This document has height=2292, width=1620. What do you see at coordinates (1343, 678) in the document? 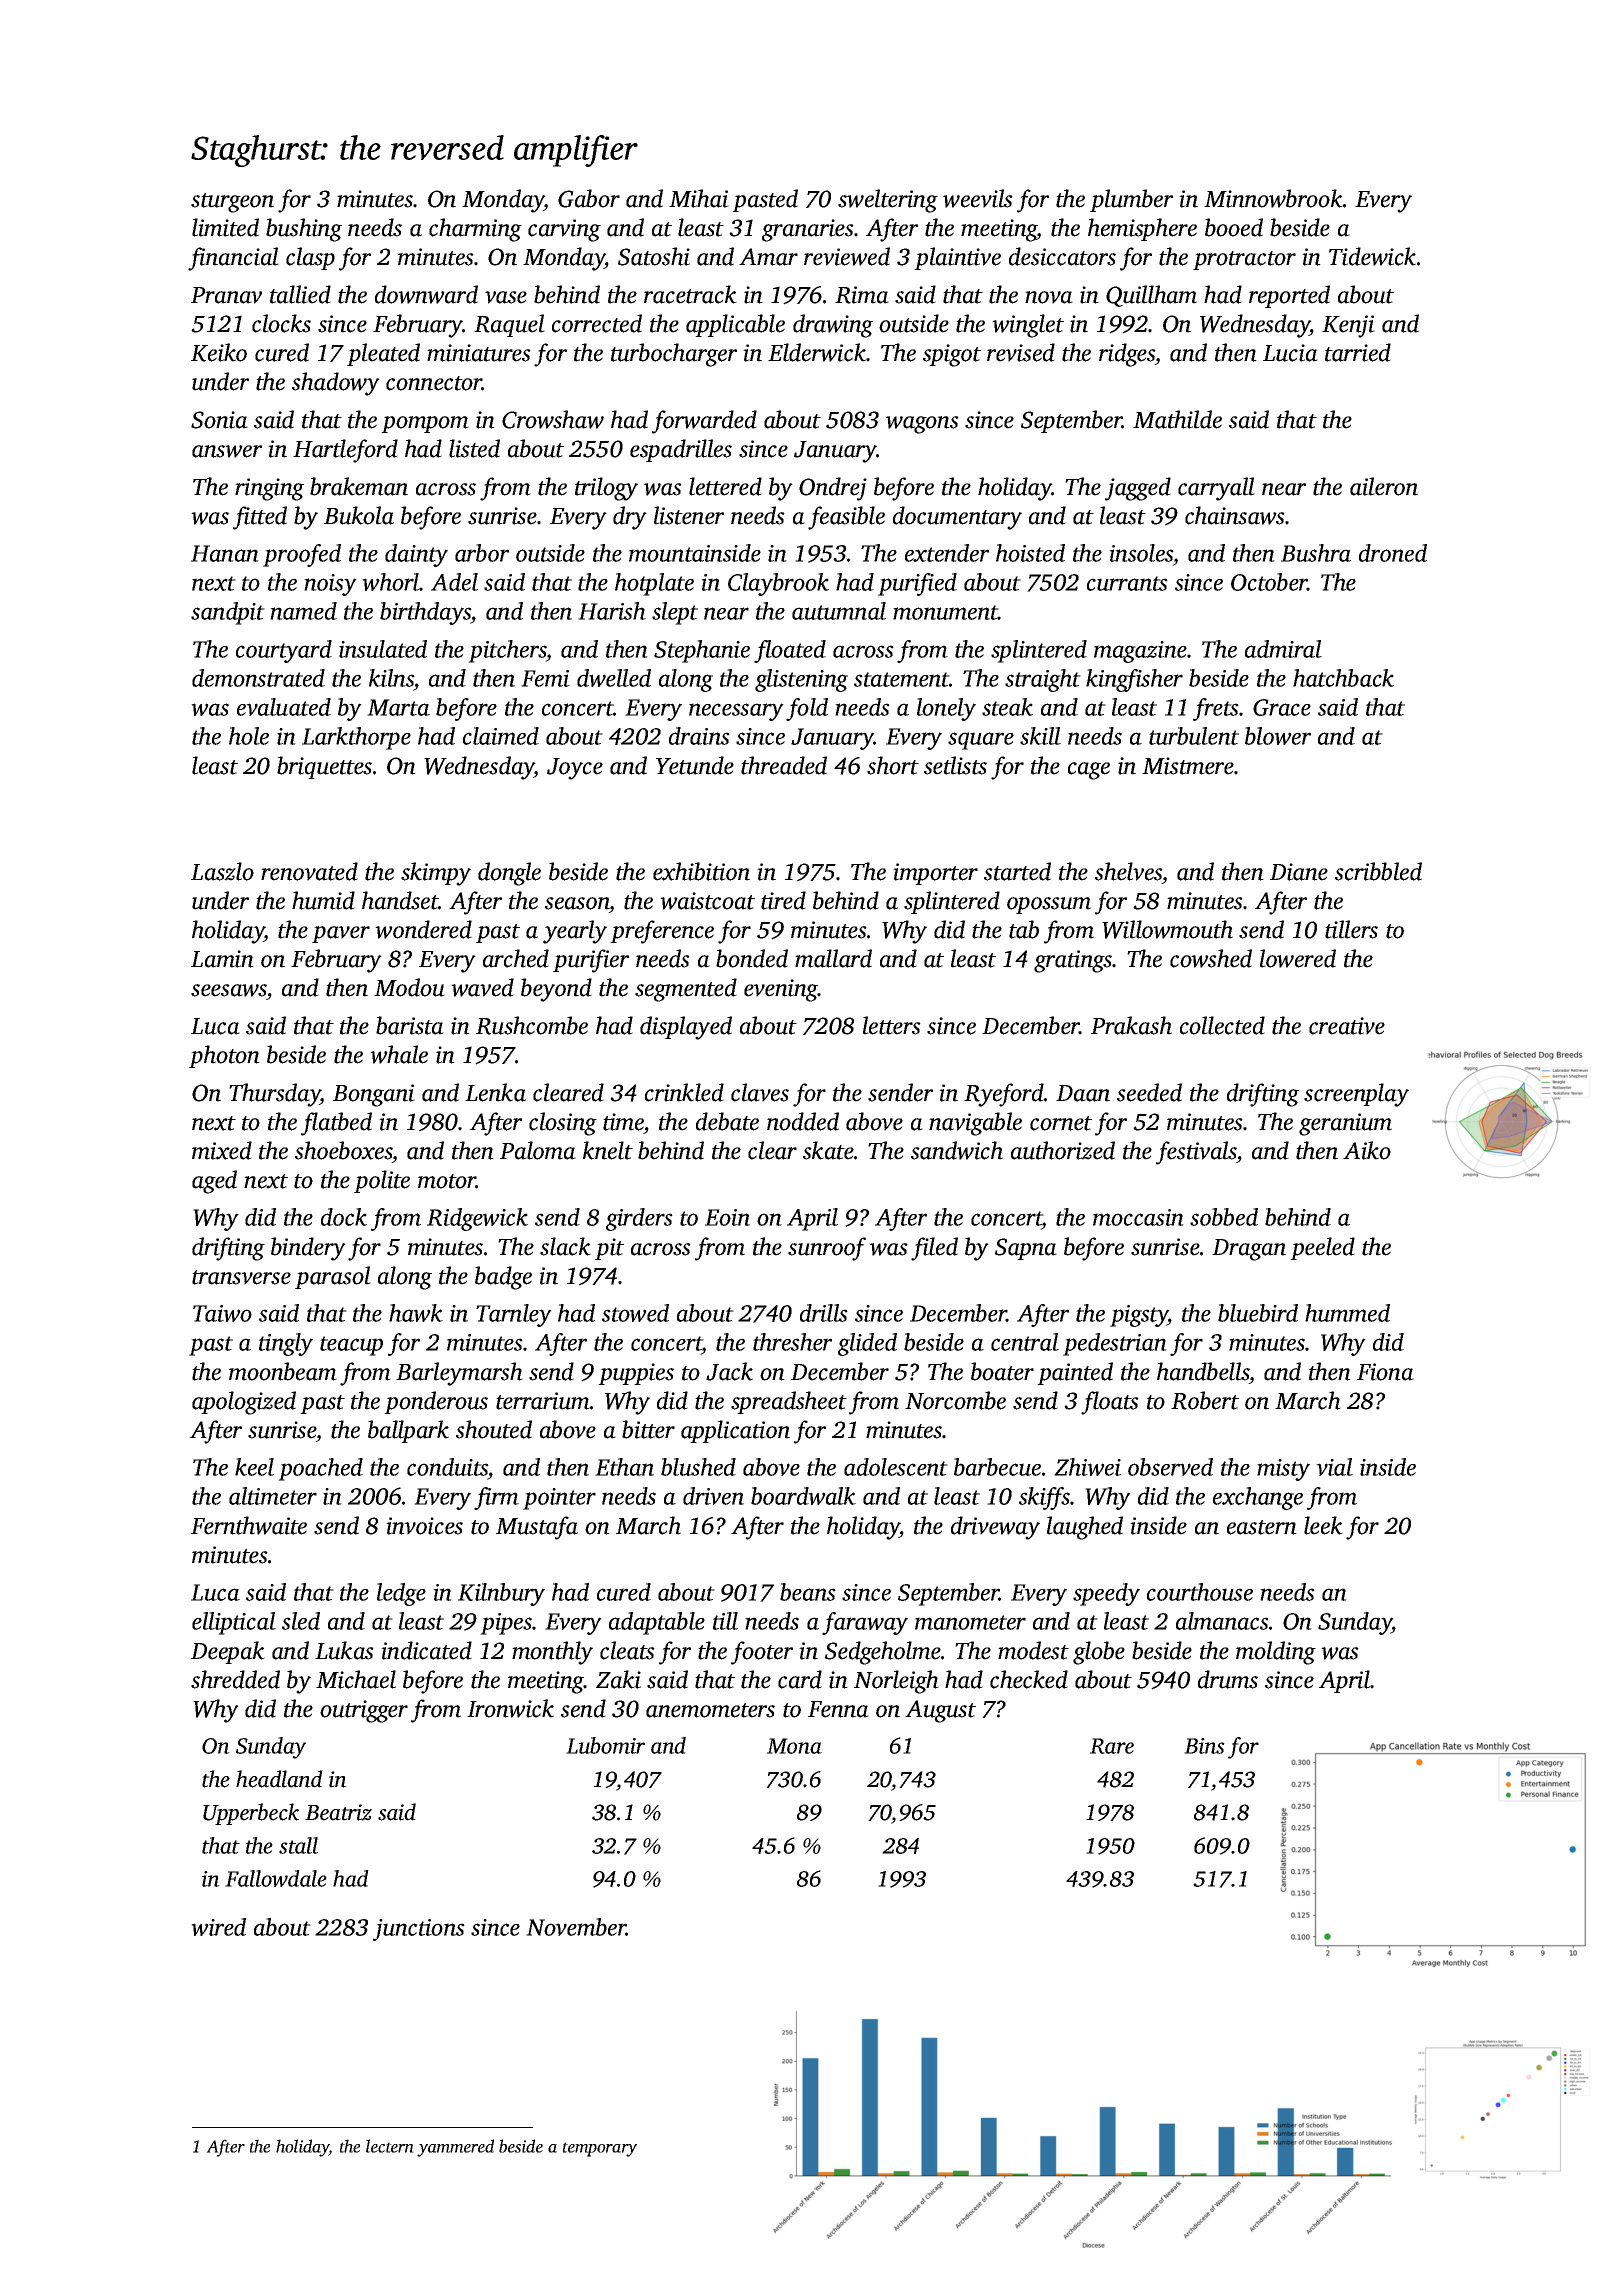
I see `hatchback` at bounding box center [1343, 678].
